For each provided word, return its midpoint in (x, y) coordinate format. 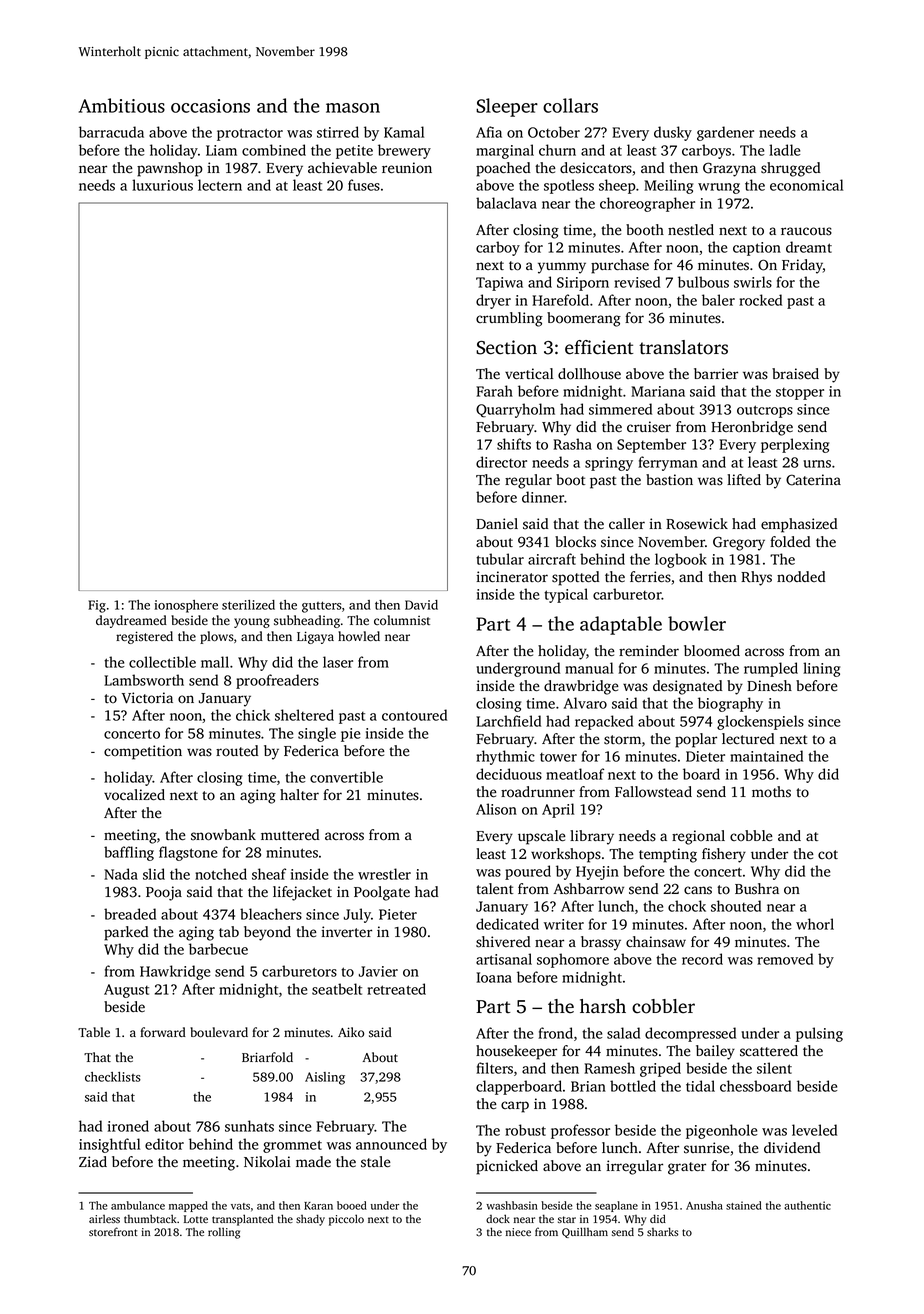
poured (528, 872)
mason (353, 108)
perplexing (795, 445)
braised (795, 374)
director (501, 462)
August (126, 991)
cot (828, 854)
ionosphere (186, 606)
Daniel (497, 523)
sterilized (248, 605)
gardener (725, 133)
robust (525, 1130)
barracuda (111, 132)
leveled (814, 1130)
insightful (109, 1145)
